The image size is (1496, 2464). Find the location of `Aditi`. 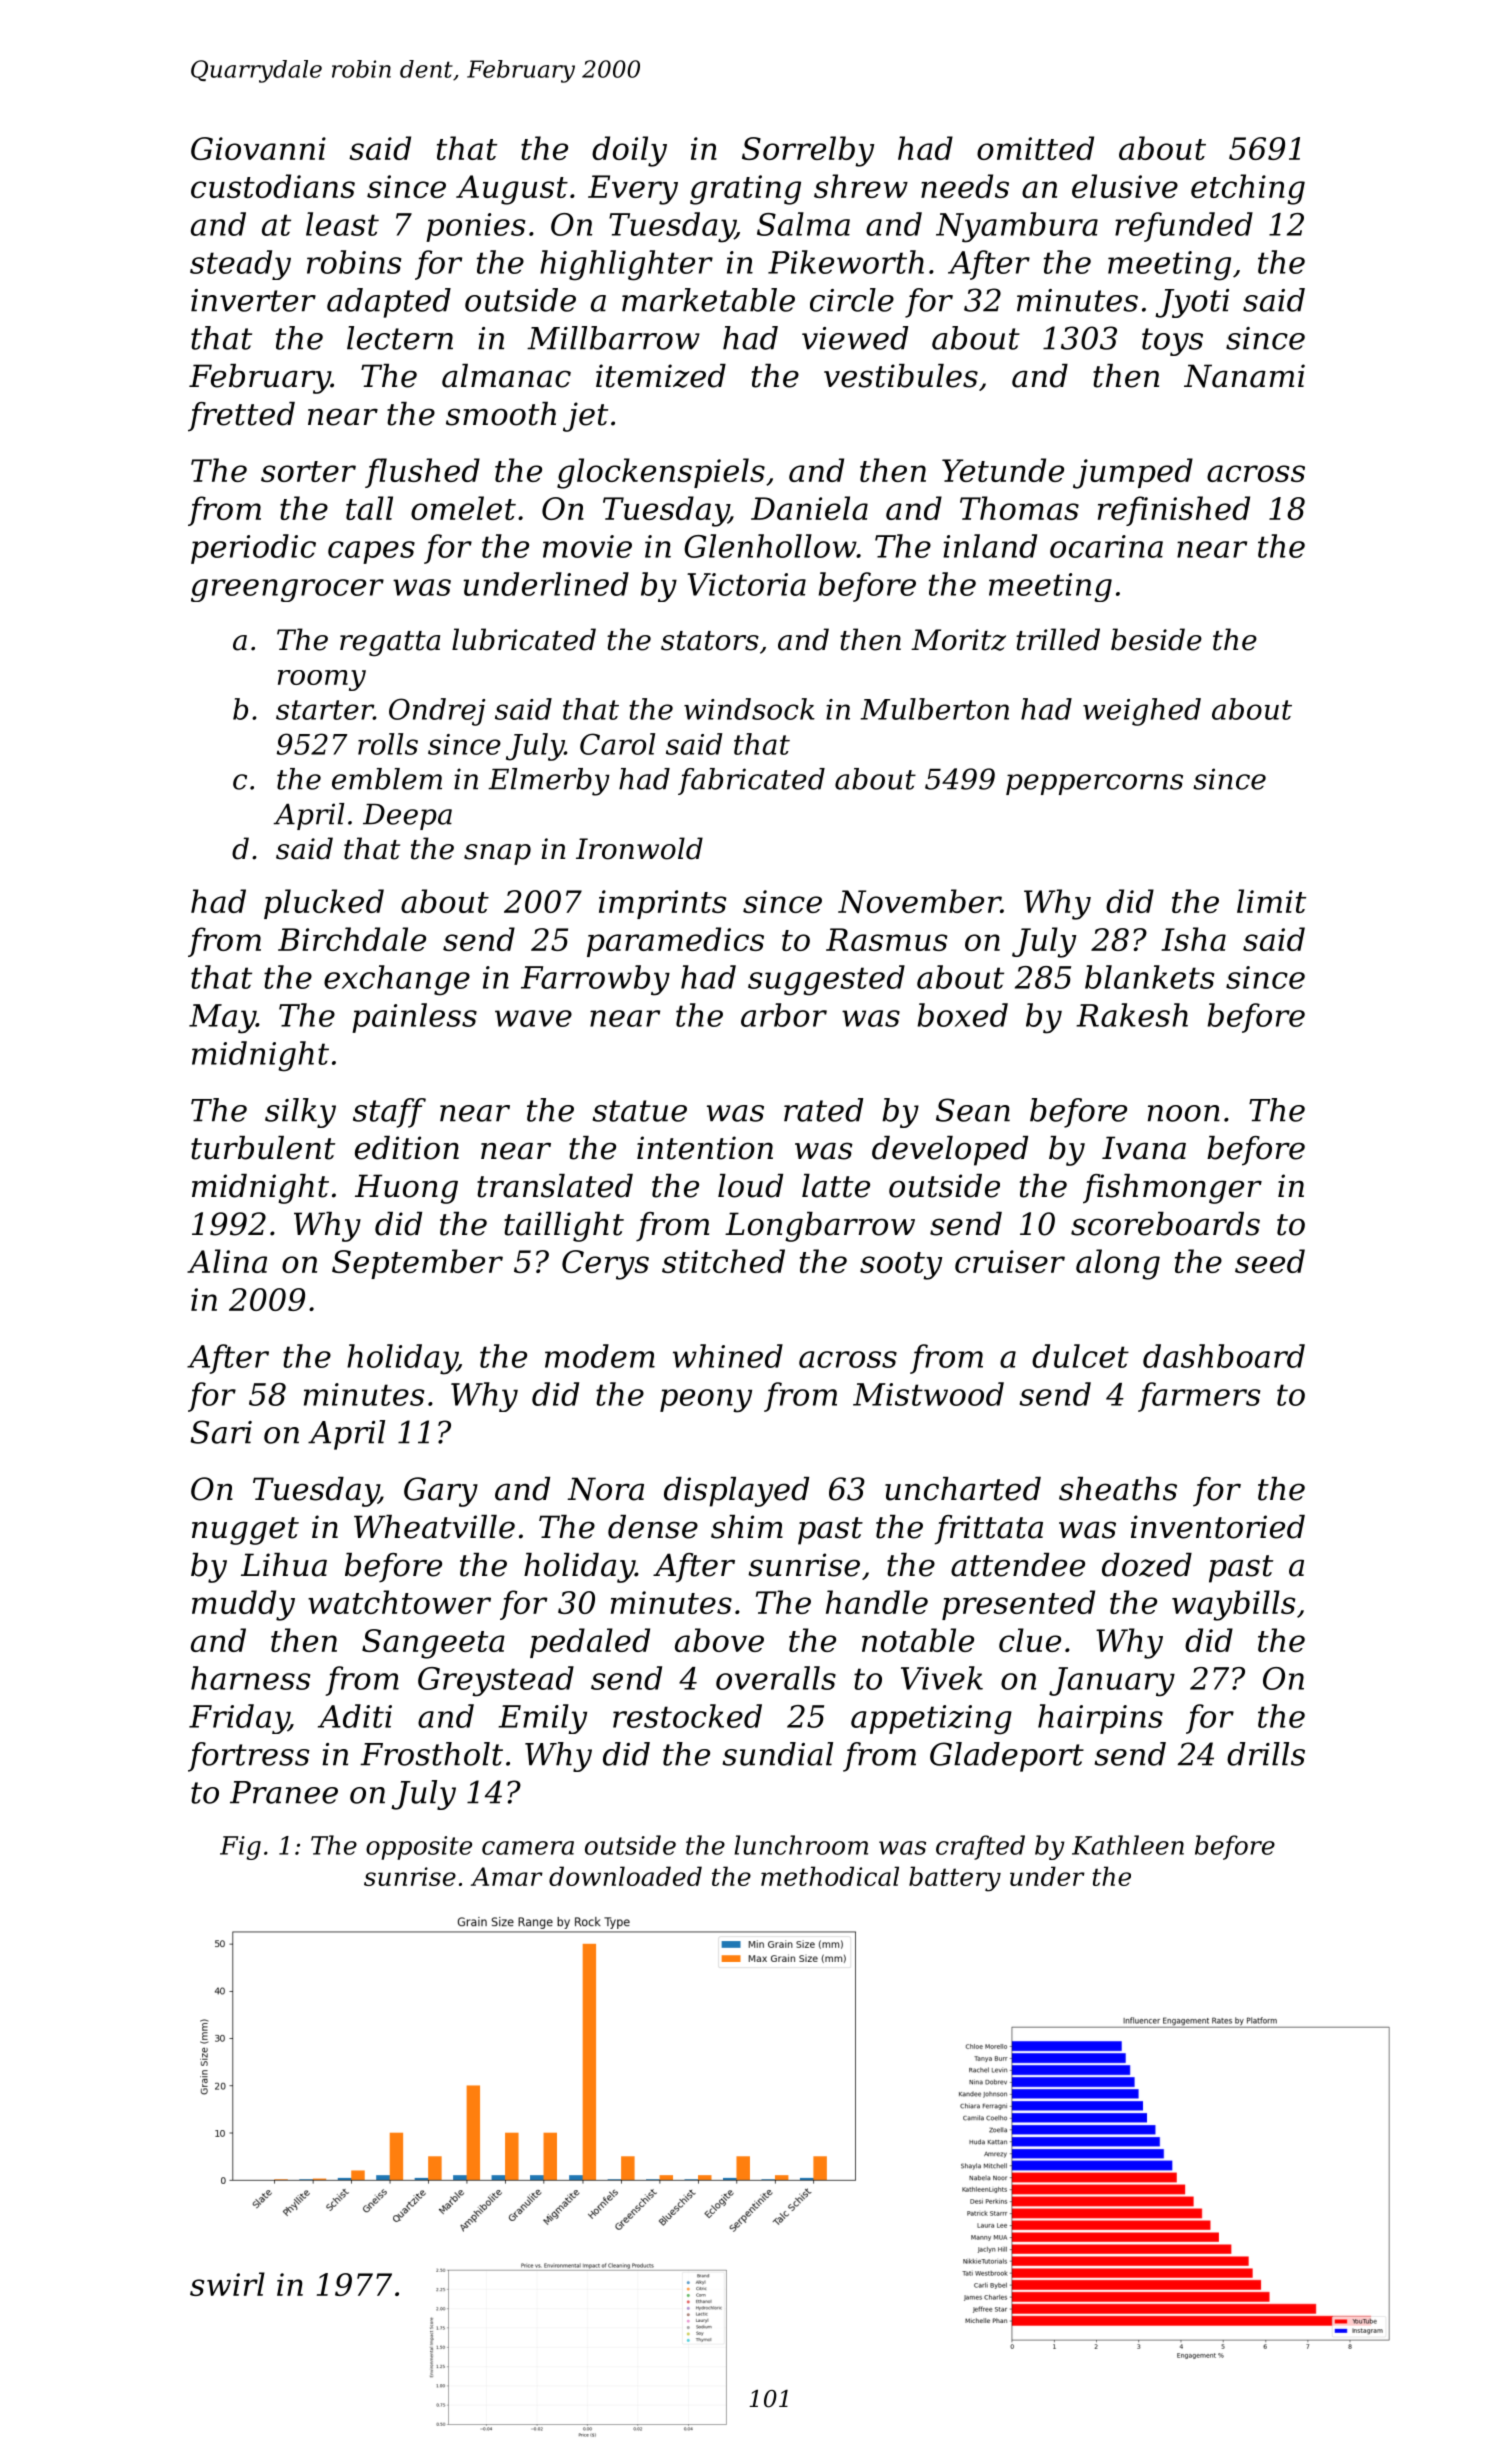

Aditi is located at coordinates (355, 1716).
